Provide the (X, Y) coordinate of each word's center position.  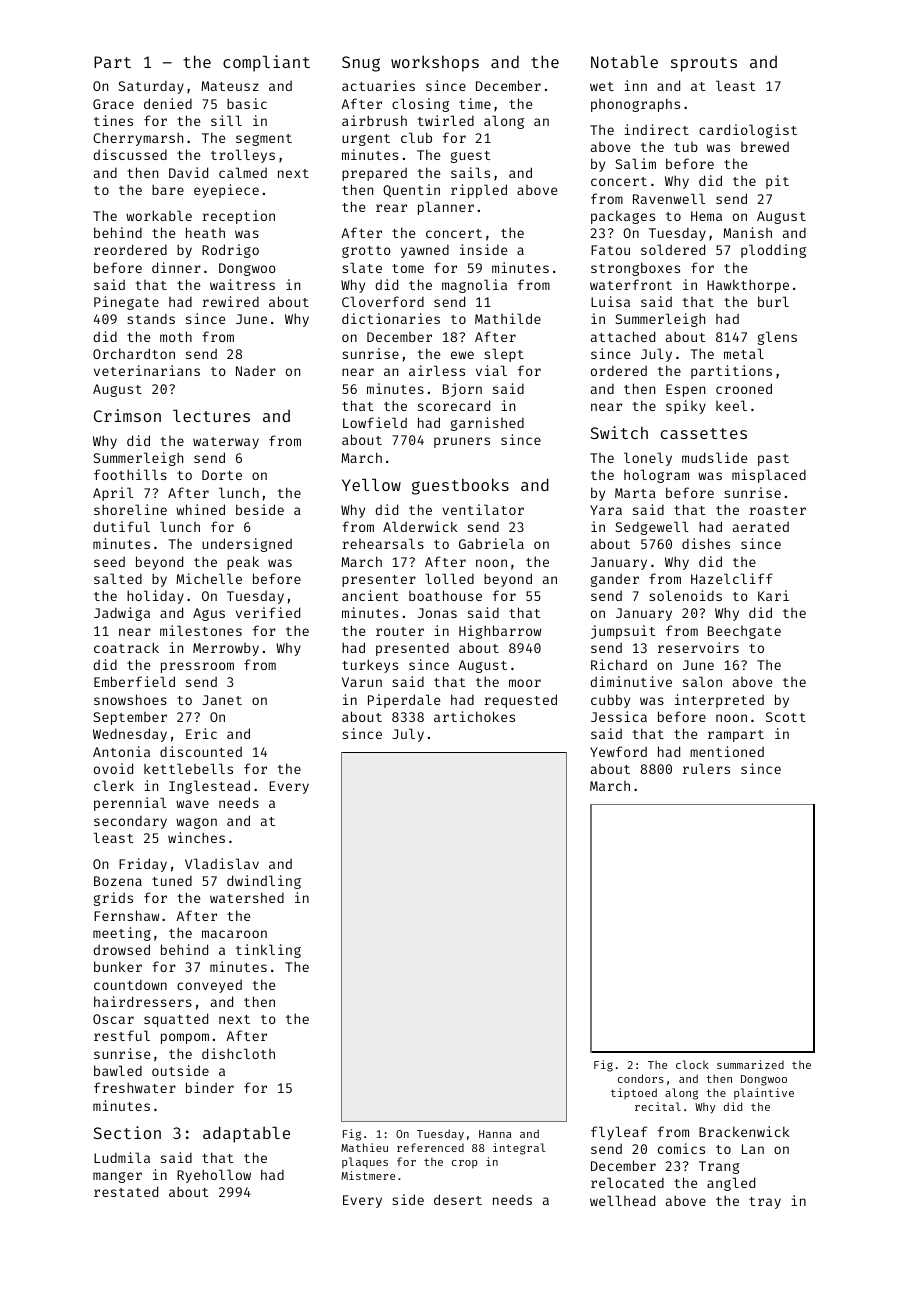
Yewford (618, 751)
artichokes (474, 716)
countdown (130, 984)
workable (159, 215)
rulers (706, 768)
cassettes (704, 433)
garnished (487, 424)
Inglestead (209, 787)
